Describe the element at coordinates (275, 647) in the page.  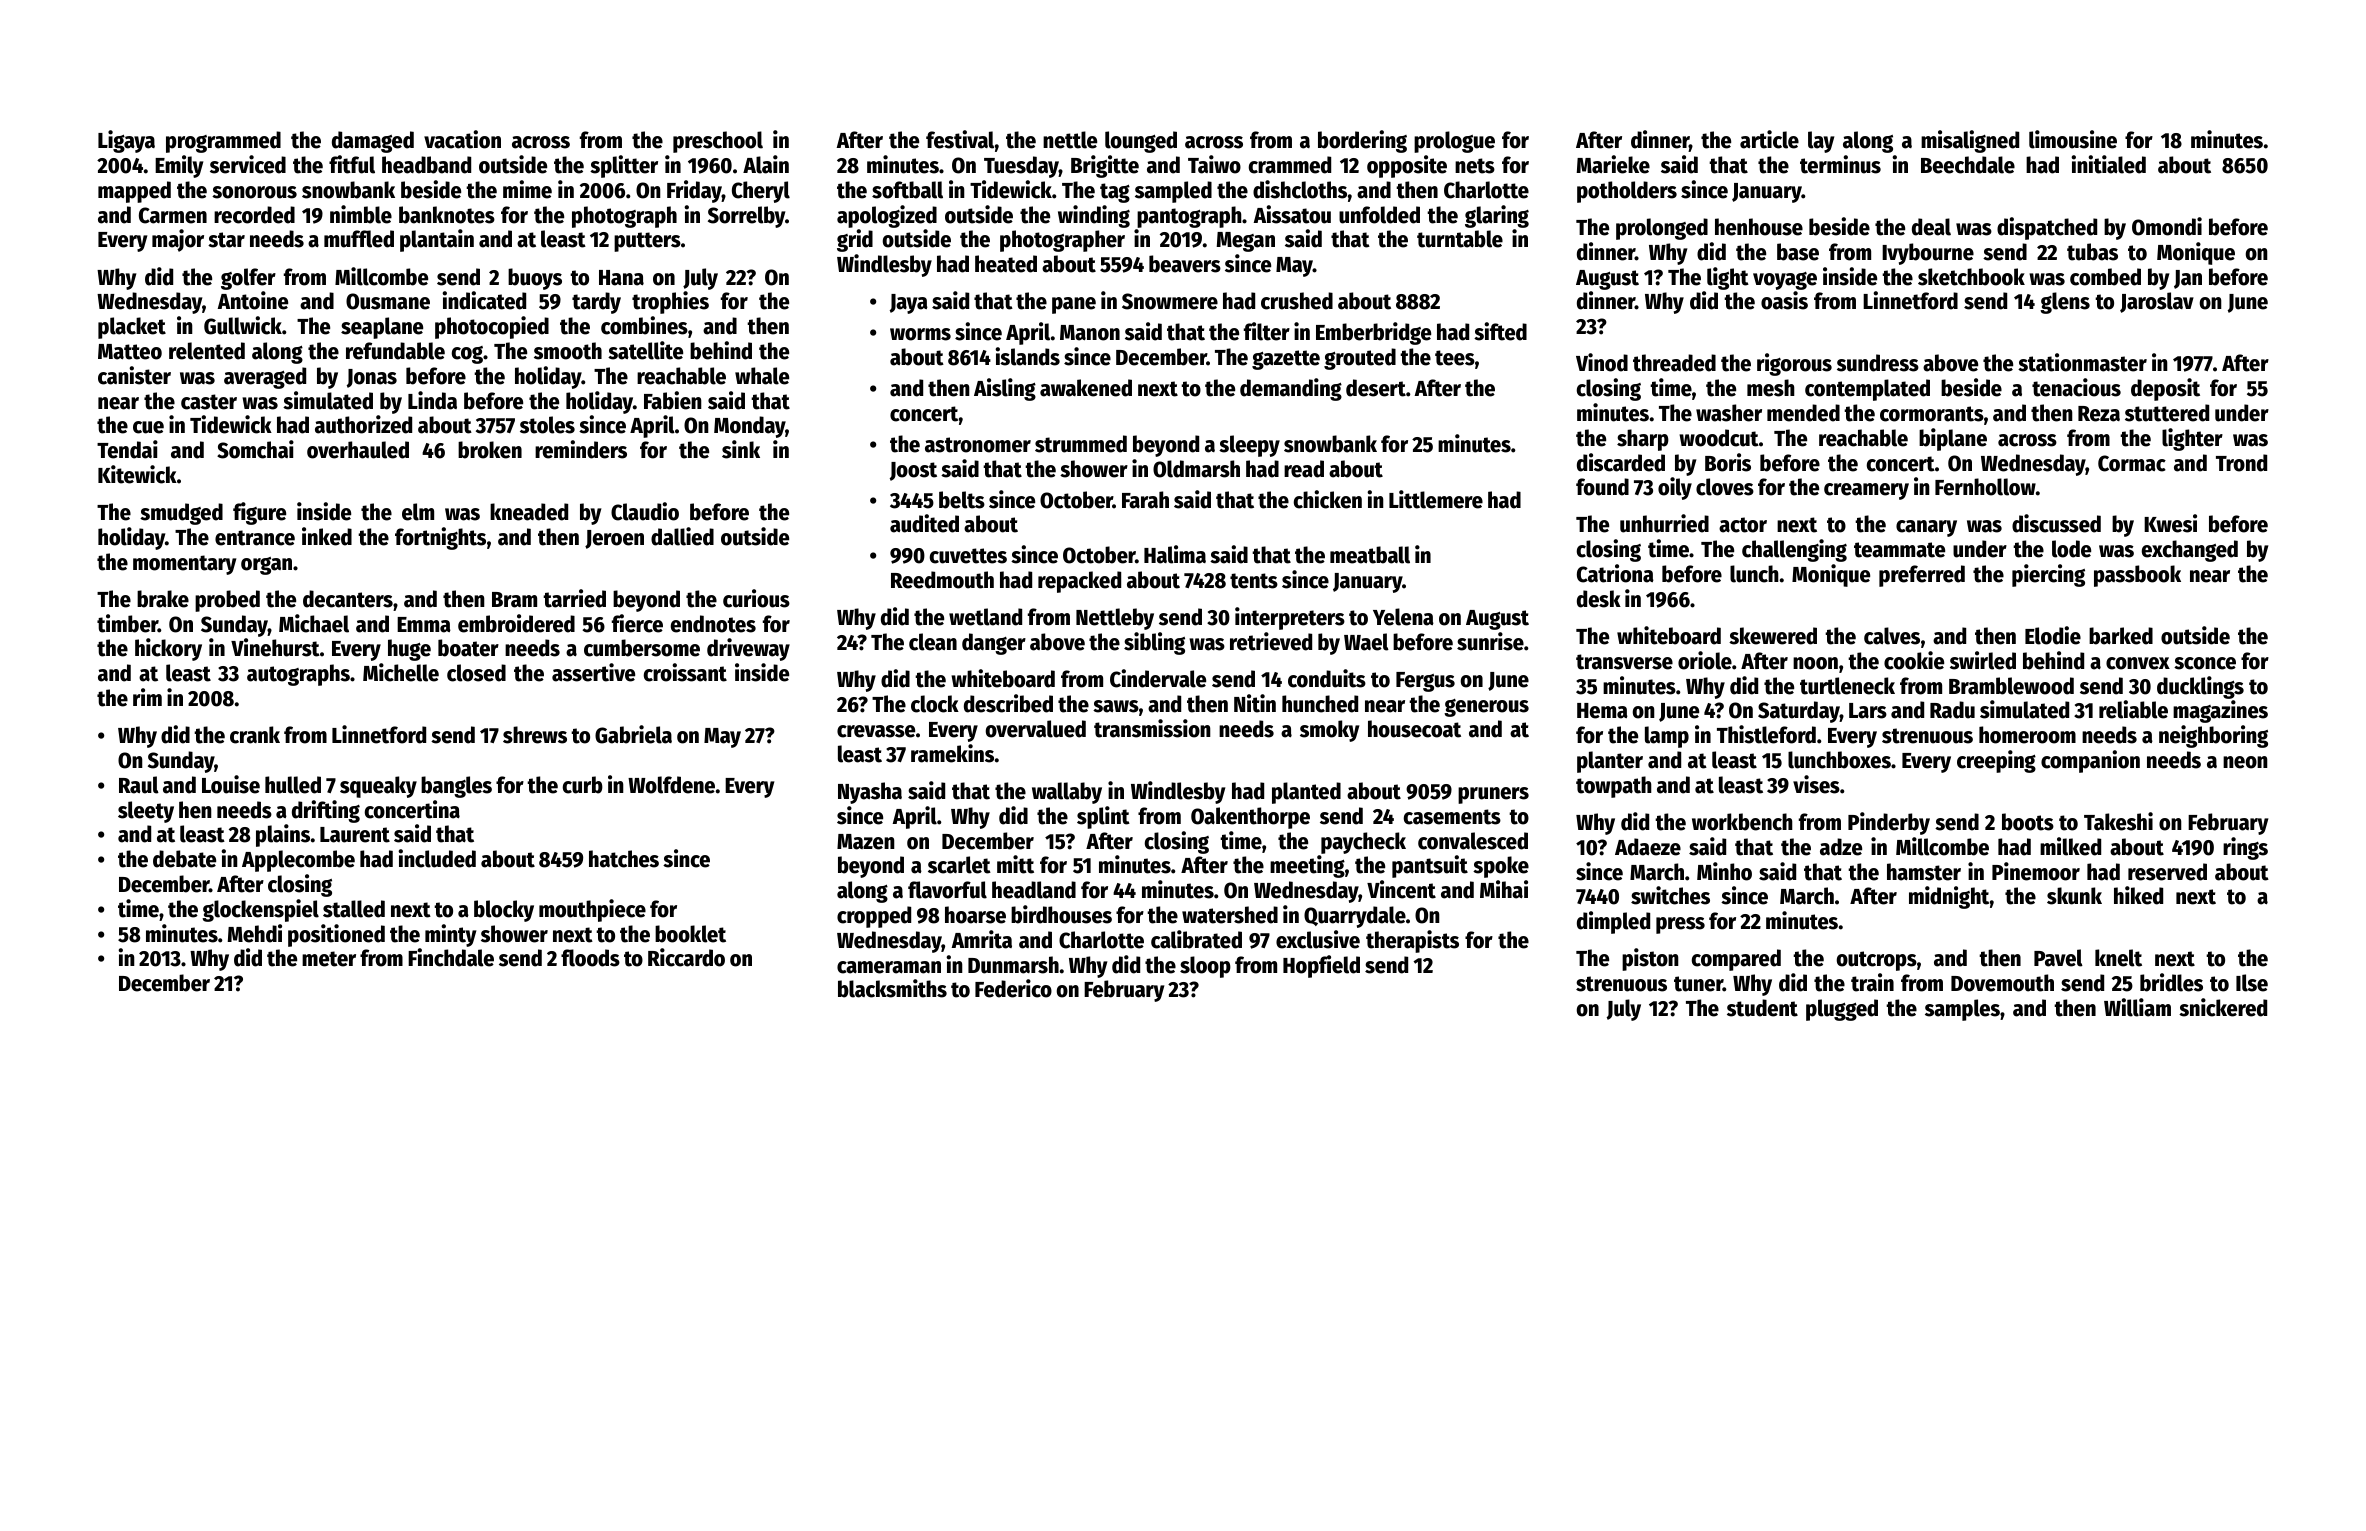
I see `Vinehurst` at that location.
